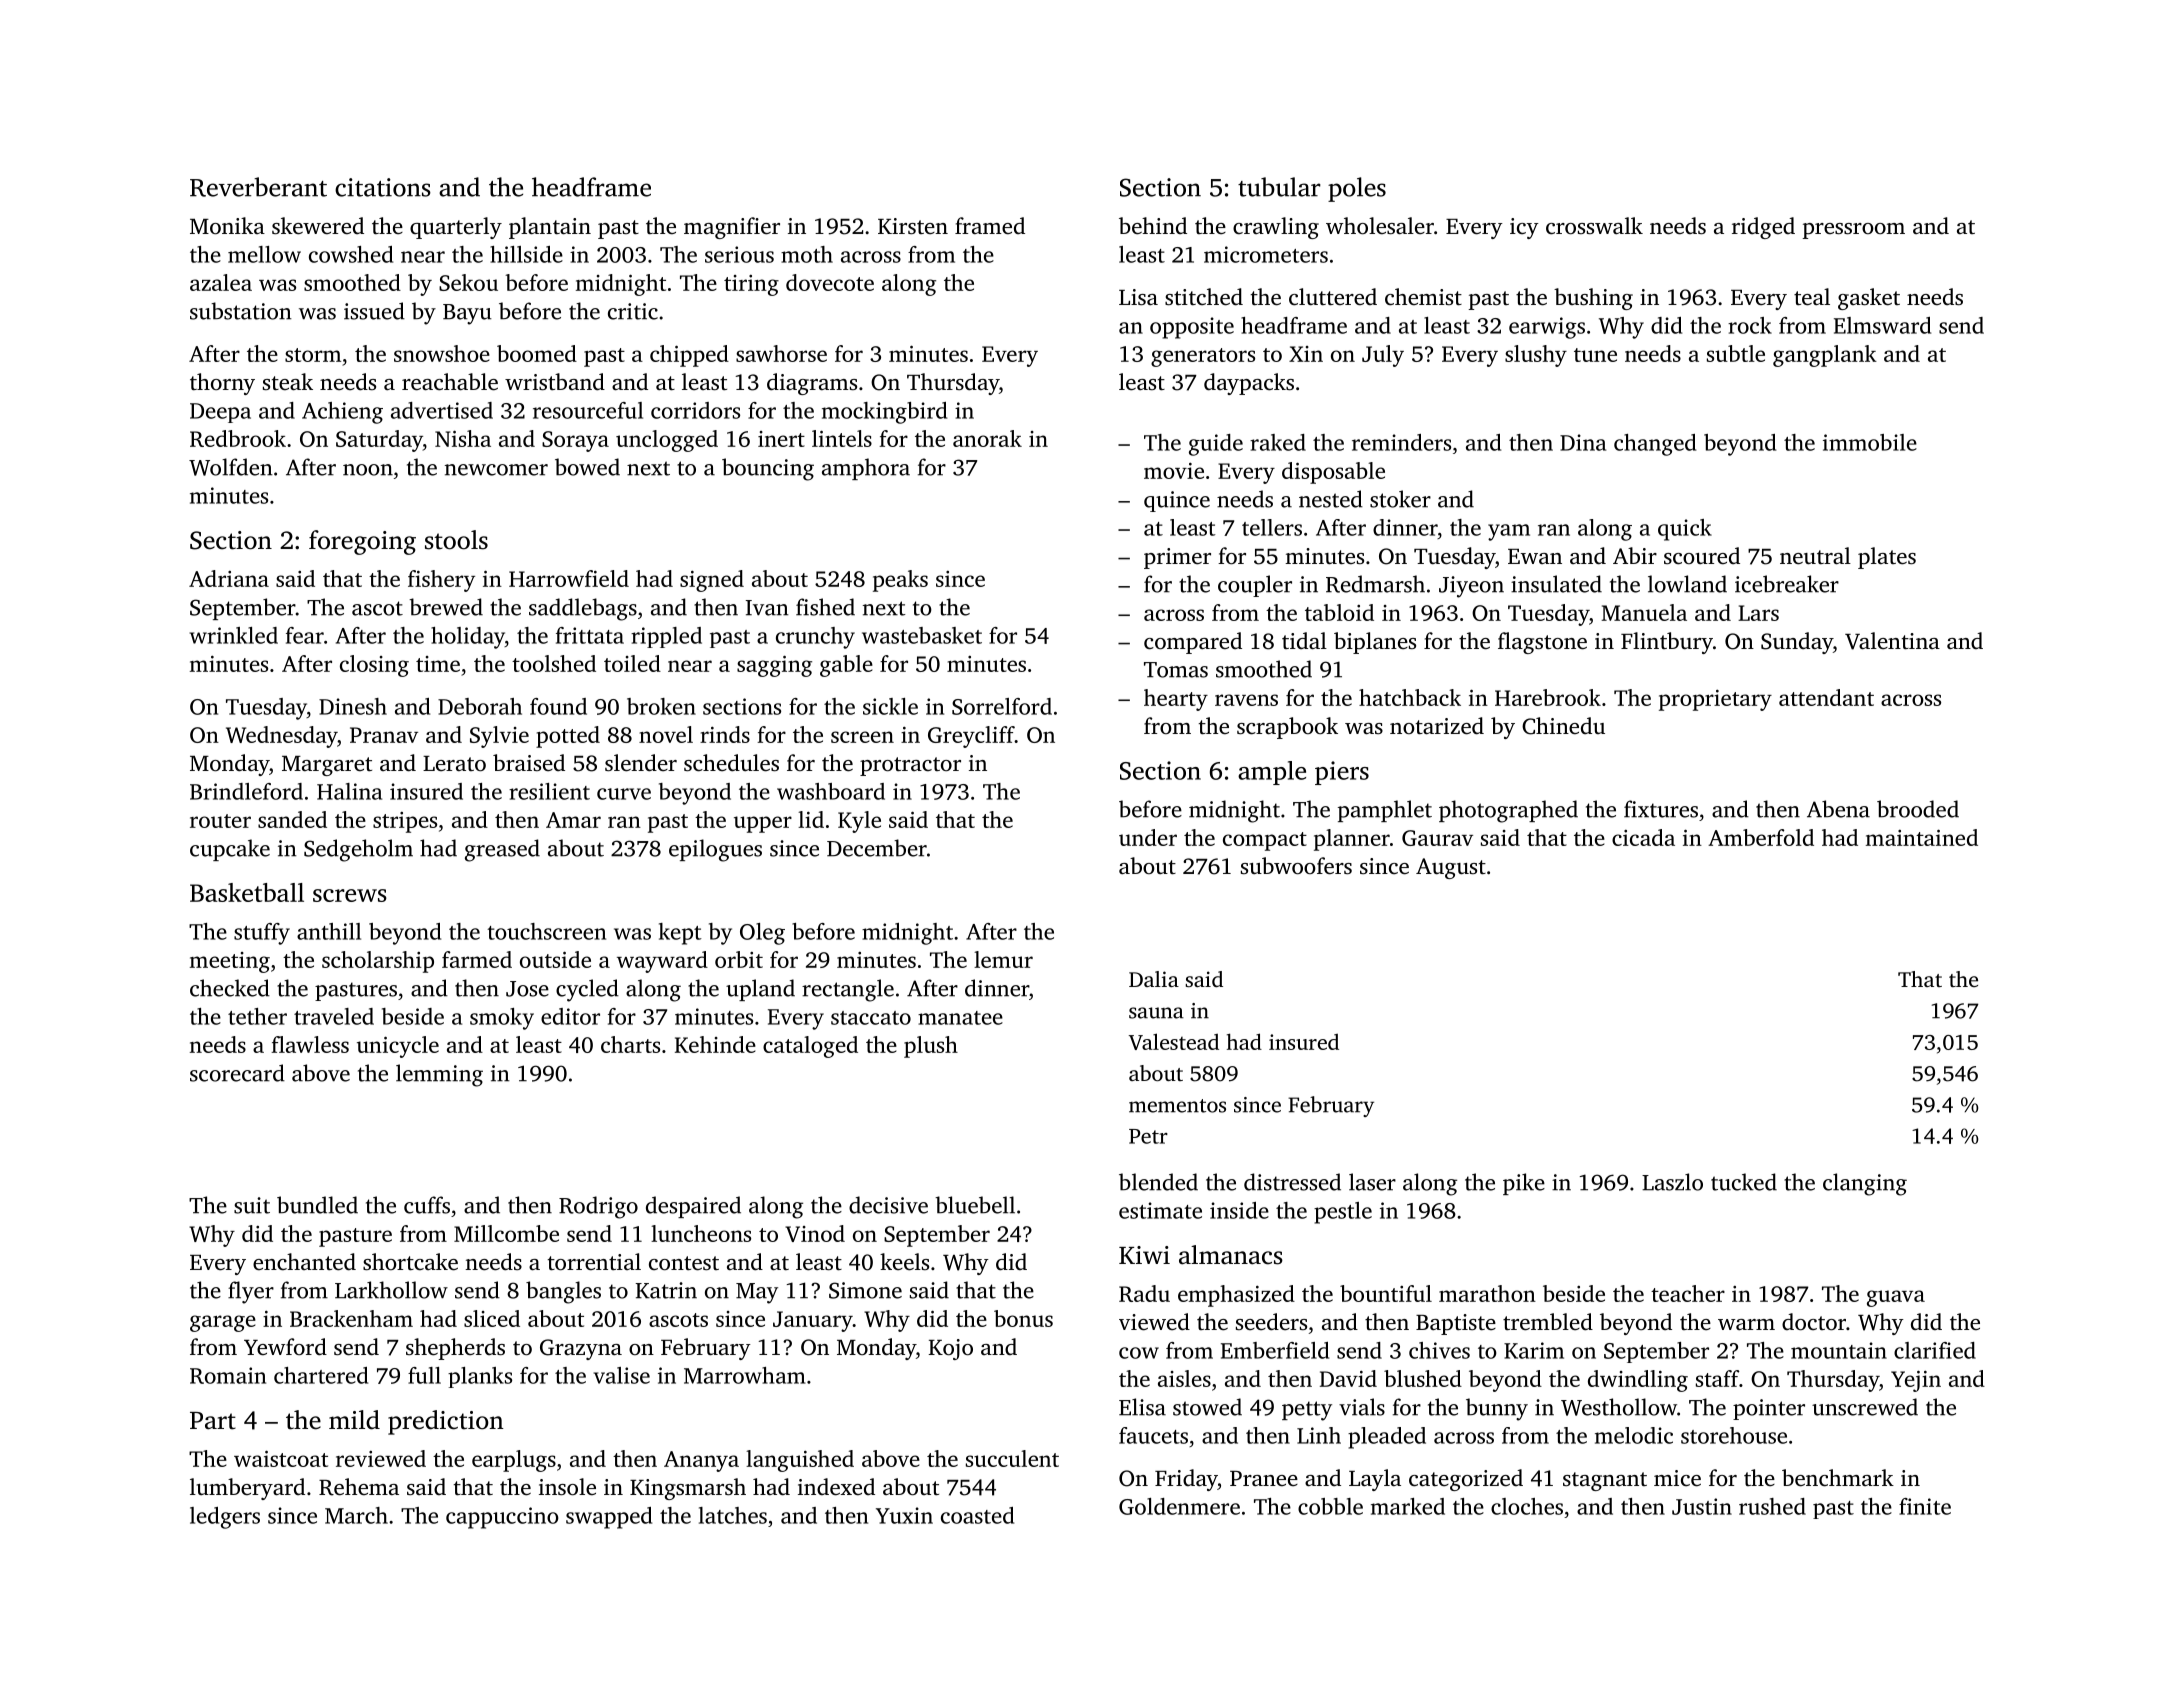 The image size is (2178, 1683). What do you see at coordinates (383, 187) in the page?
I see `citations` at bounding box center [383, 187].
